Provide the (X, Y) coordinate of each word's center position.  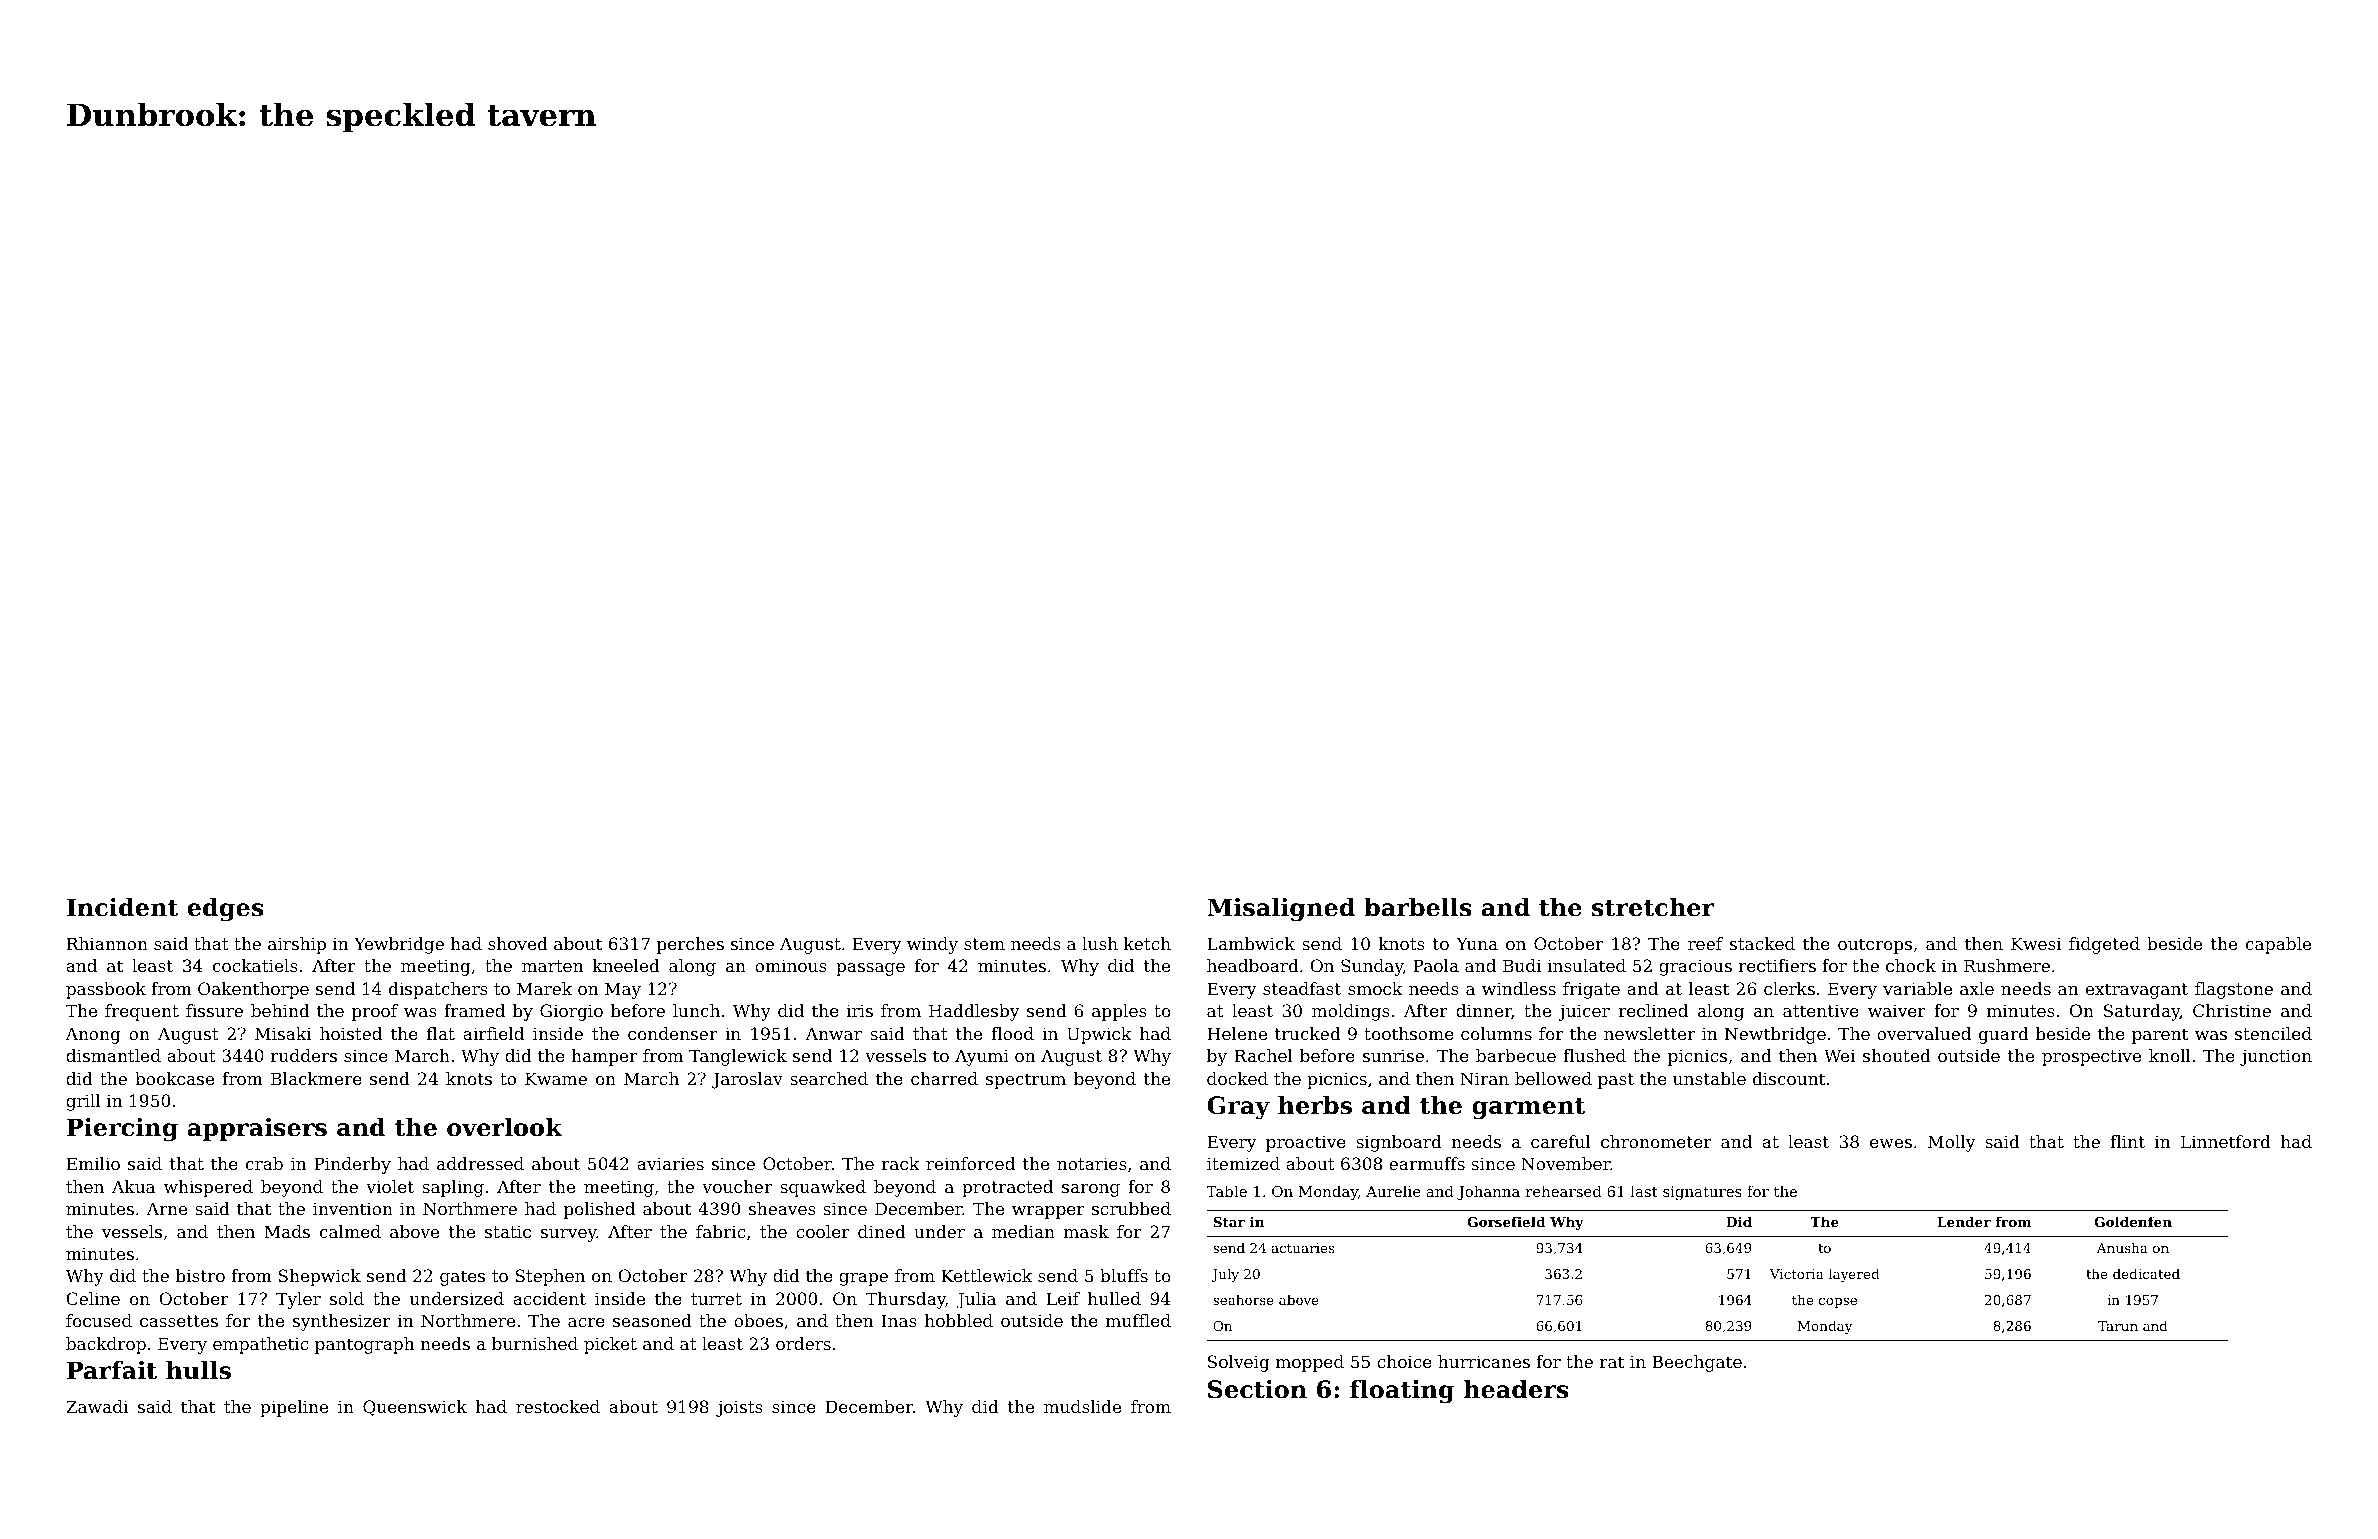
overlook (504, 1127)
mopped (1310, 1363)
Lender (1964, 1221)
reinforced (970, 1163)
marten (552, 966)
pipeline (294, 1408)
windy (932, 945)
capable (2278, 945)
